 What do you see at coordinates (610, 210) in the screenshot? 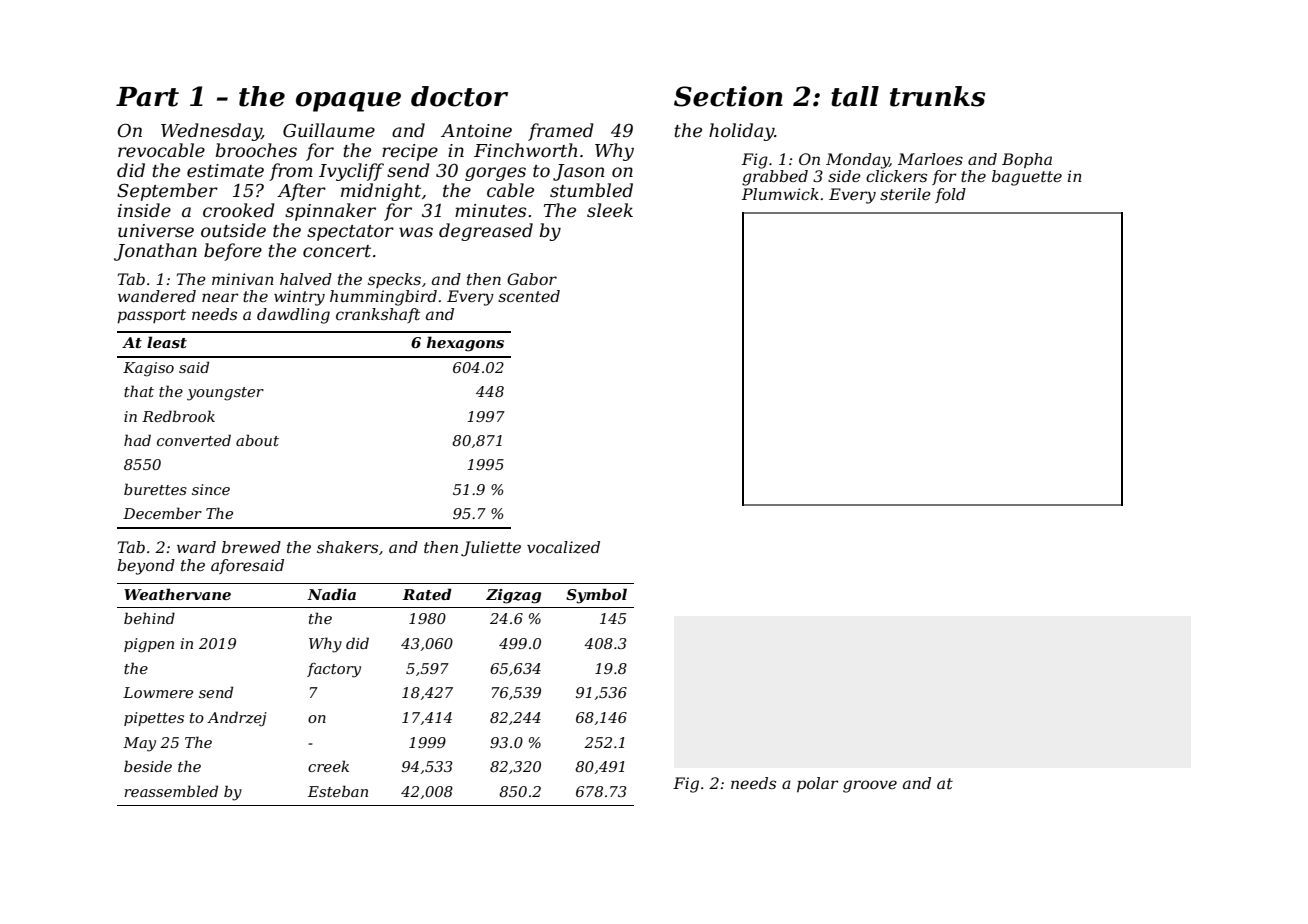
I see `sleek` at bounding box center [610, 210].
